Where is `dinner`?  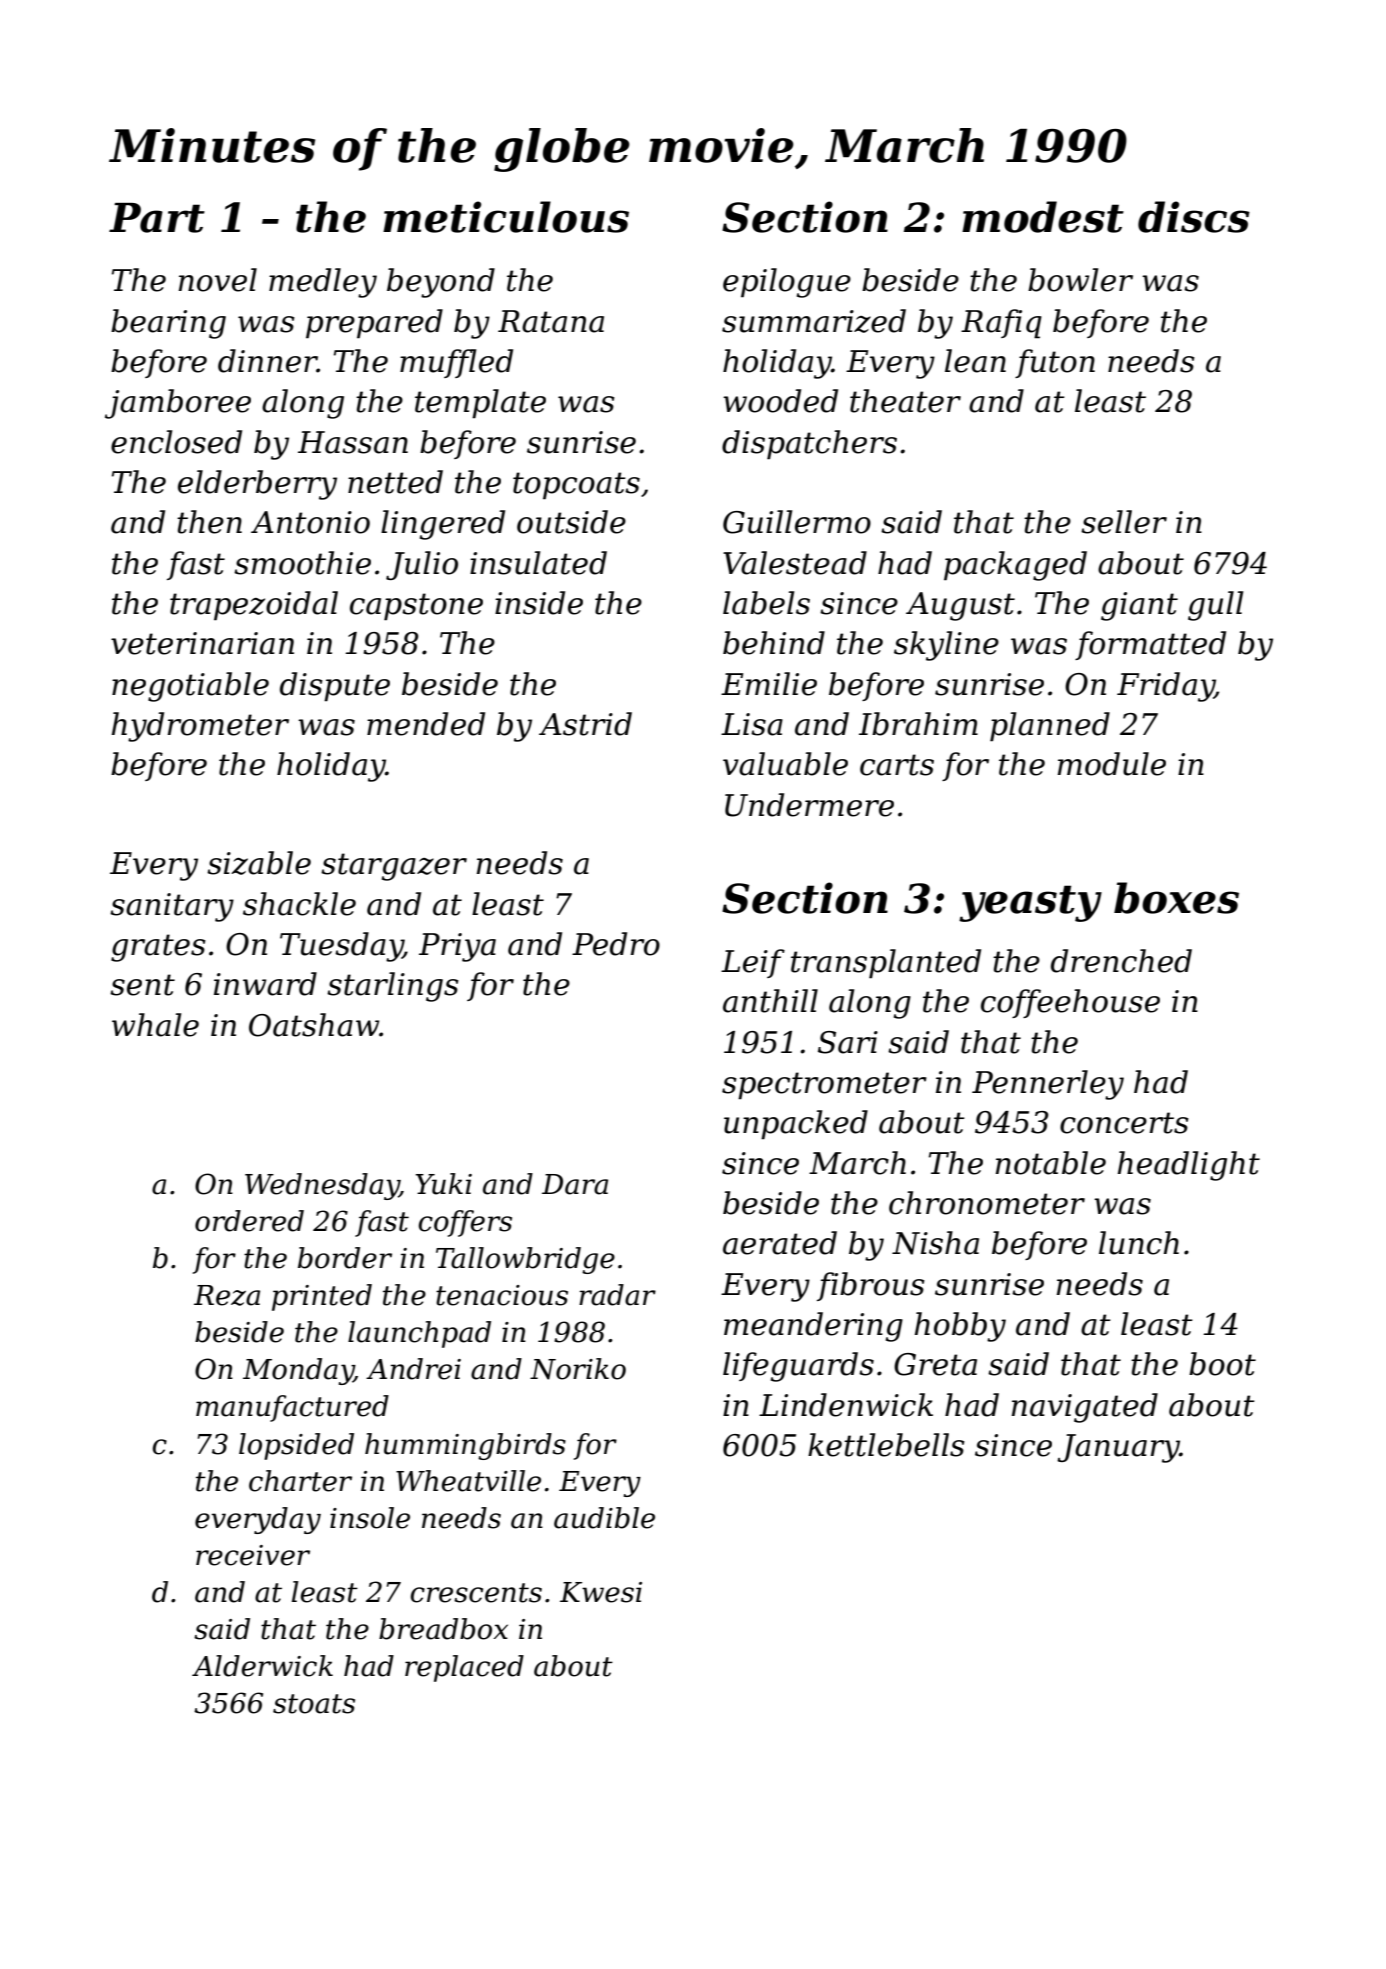 dinner is located at coordinates (267, 361).
